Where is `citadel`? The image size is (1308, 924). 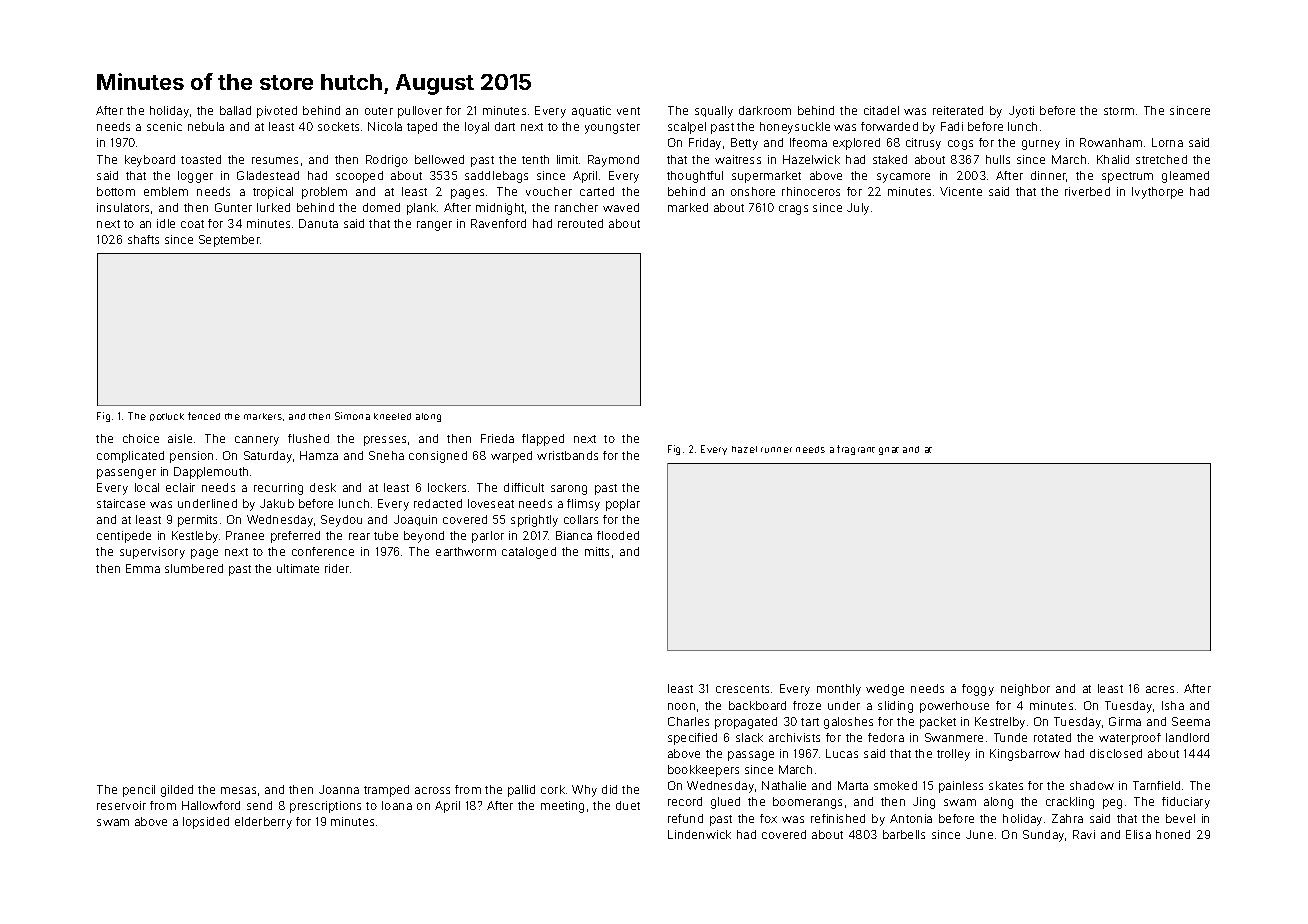 citadel is located at coordinates (881, 110).
